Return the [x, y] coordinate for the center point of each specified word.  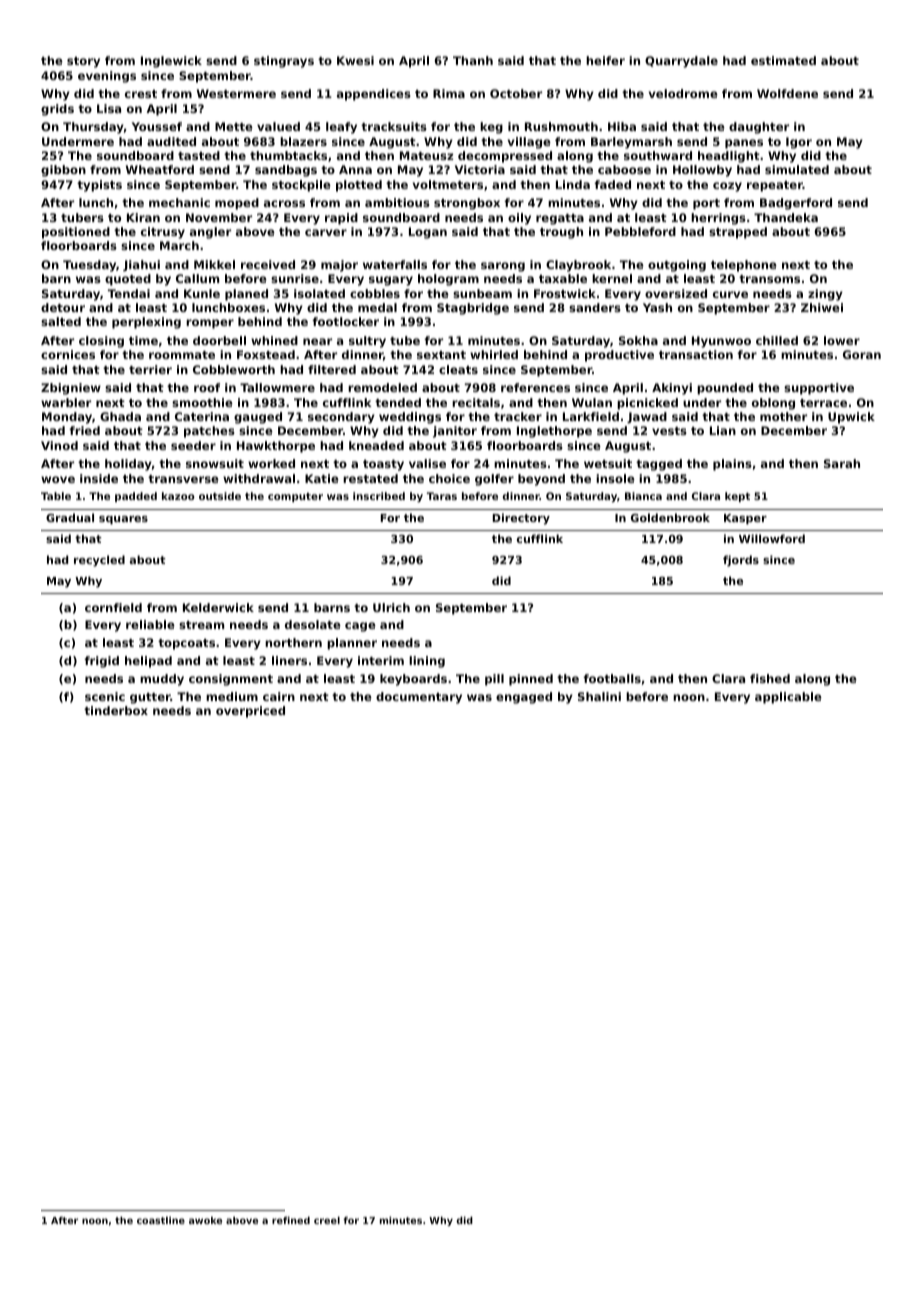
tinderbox [116, 710]
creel [327, 1220]
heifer [605, 60]
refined [291, 1220]
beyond [541, 480]
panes [744, 144]
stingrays [284, 62]
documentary [419, 698]
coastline [161, 1220]
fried [84, 430]
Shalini [599, 696]
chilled [777, 340]
